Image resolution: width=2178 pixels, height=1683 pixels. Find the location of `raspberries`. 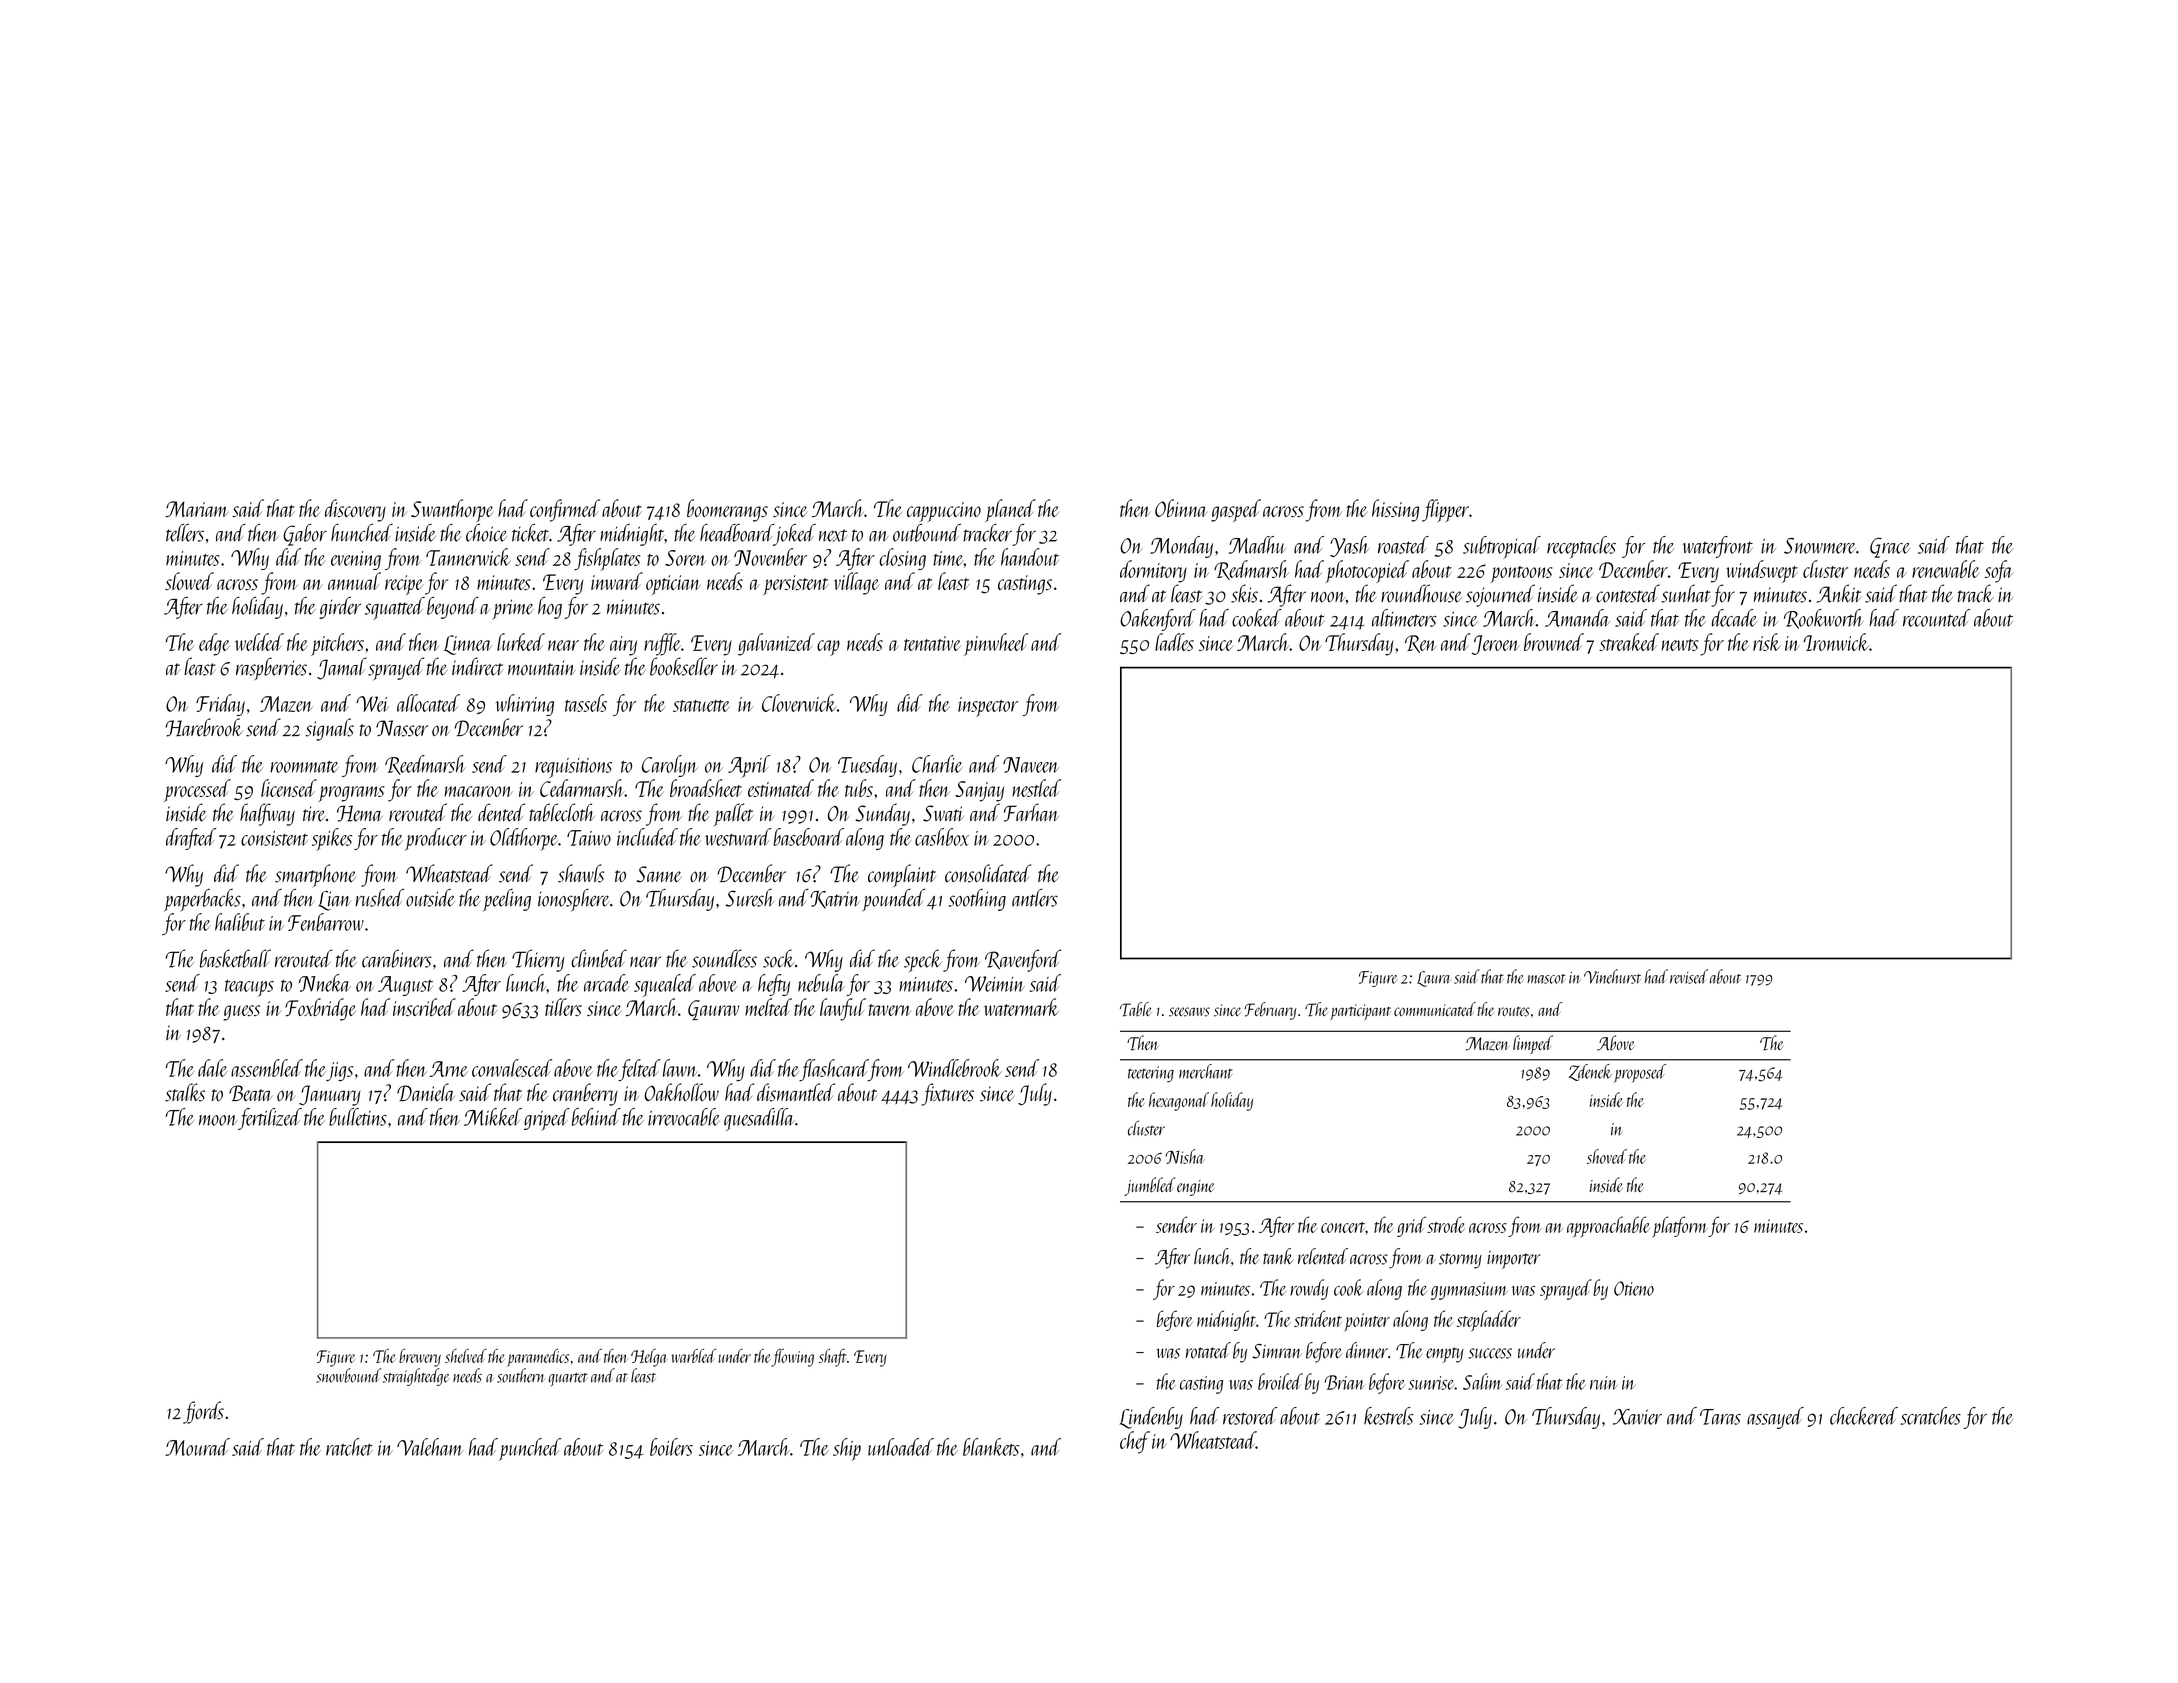

raspberries is located at coordinates (271, 669).
